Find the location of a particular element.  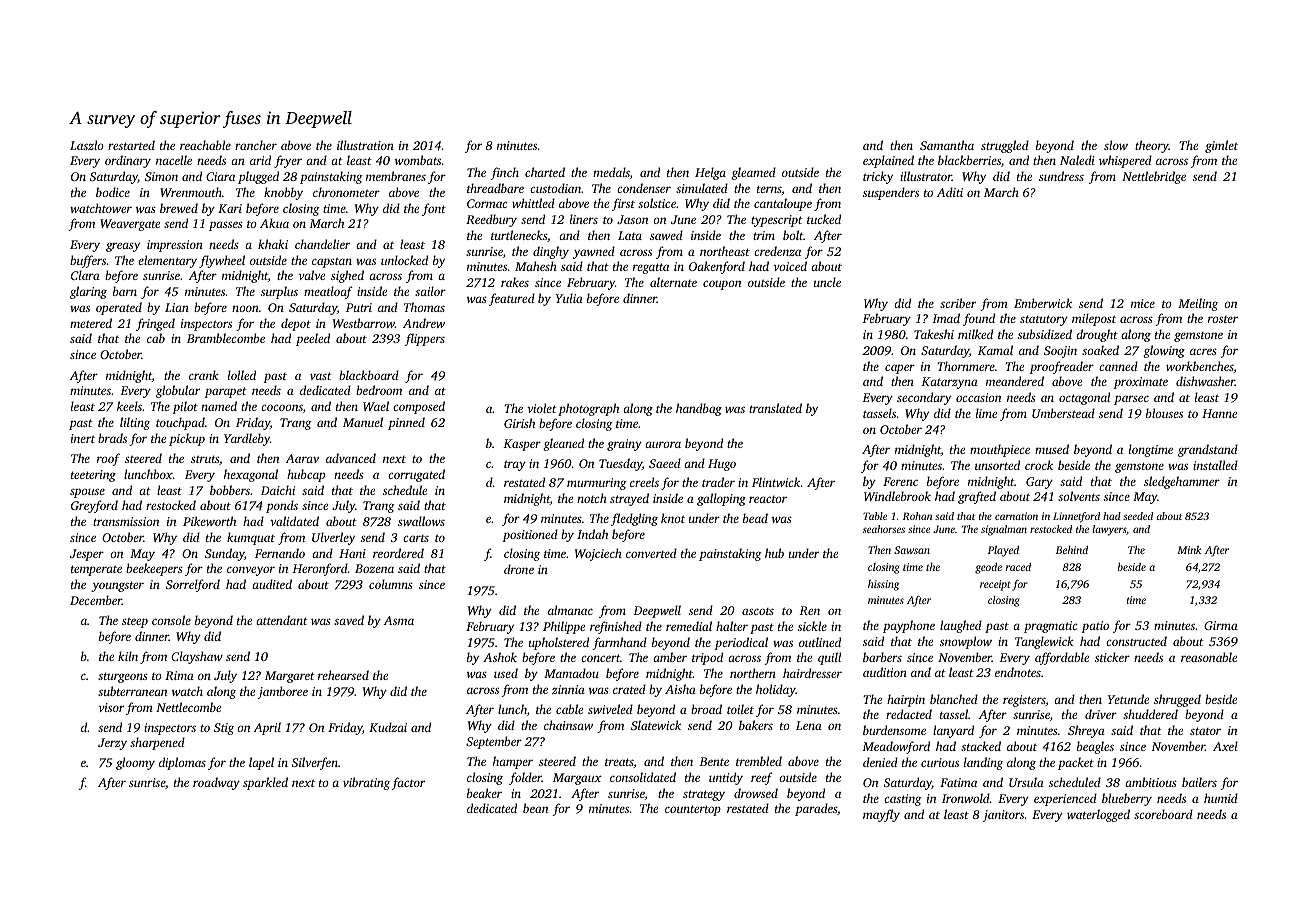

roadway is located at coordinates (216, 783).
